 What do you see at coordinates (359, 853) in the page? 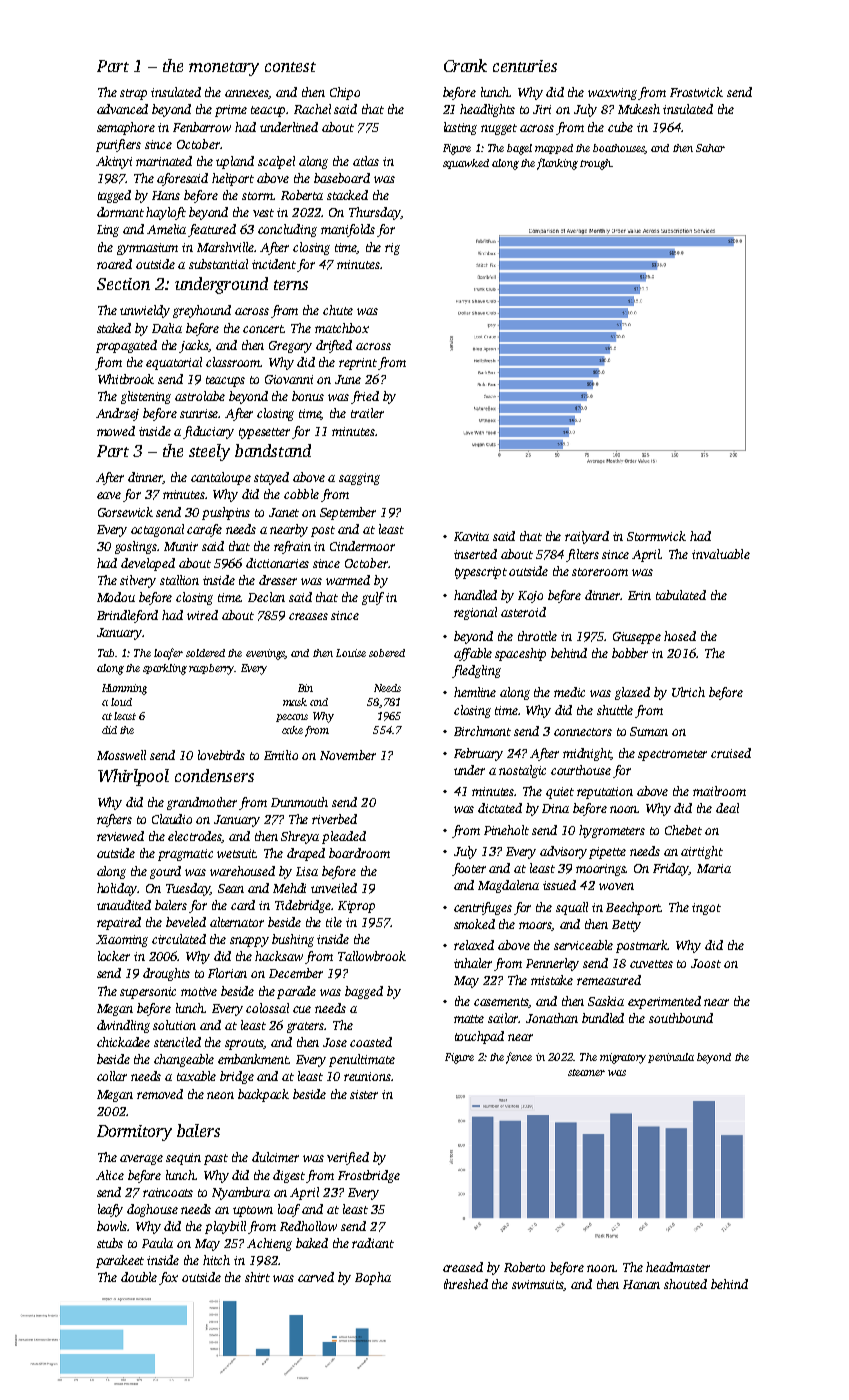
I see `boardroom` at bounding box center [359, 853].
